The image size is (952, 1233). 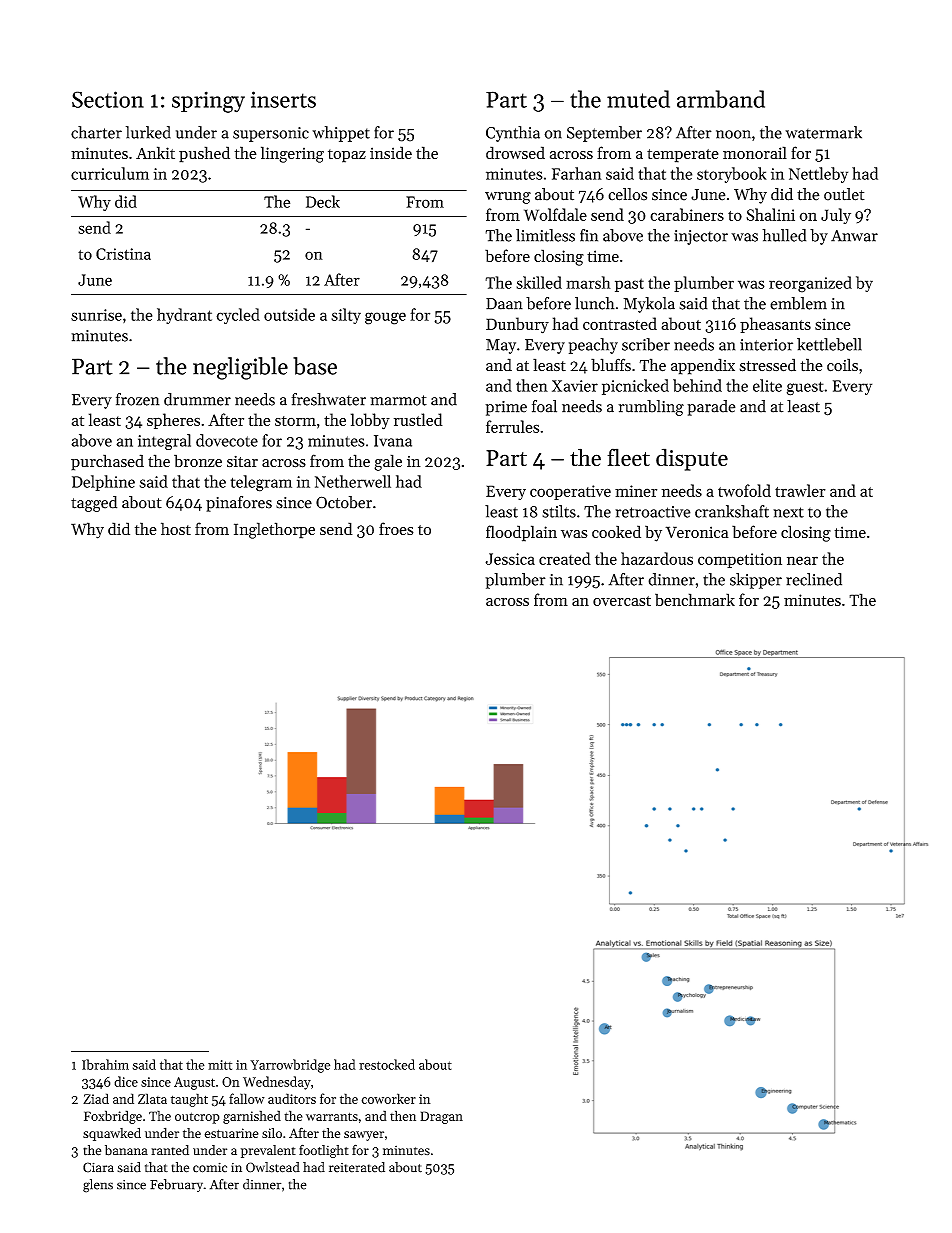 What do you see at coordinates (323, 201) in the screenshot?
I see `Deck` at bounding box center [323, 201].
